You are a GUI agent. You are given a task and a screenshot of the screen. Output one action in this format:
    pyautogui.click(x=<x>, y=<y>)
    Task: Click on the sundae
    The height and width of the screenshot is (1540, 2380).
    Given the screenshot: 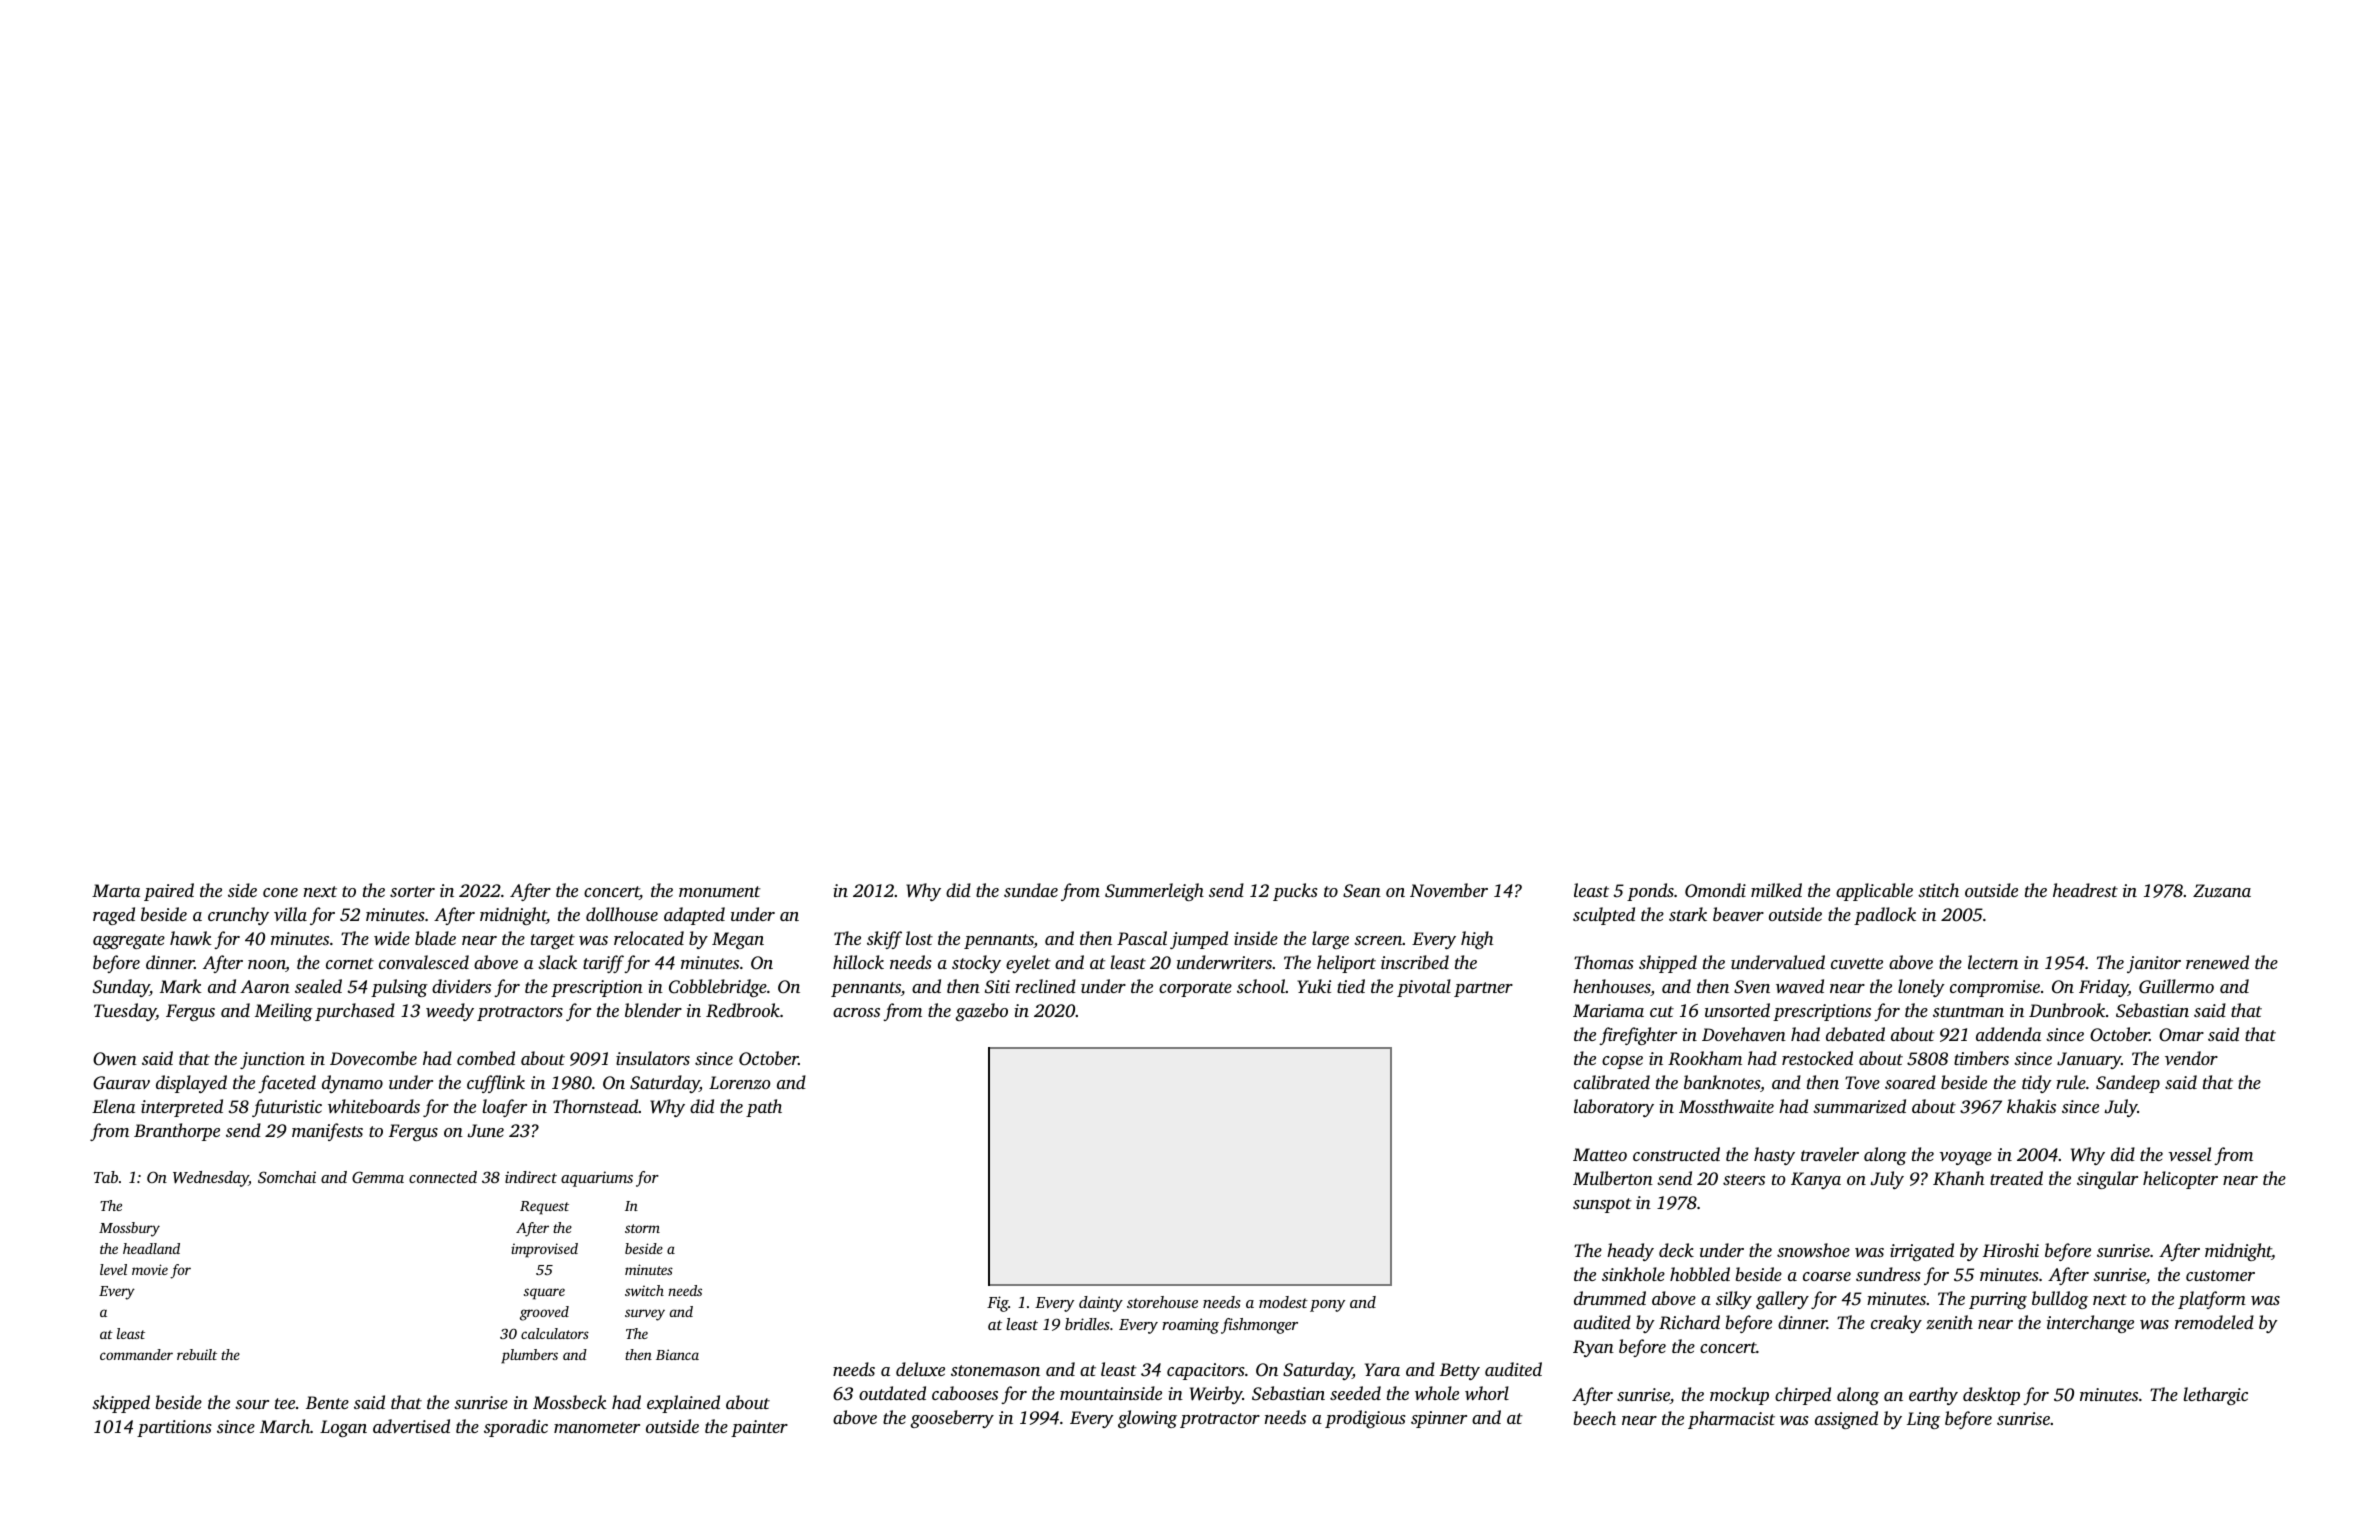 What is the action you would take?
    pyautogui.click(x=1031, y=890)
